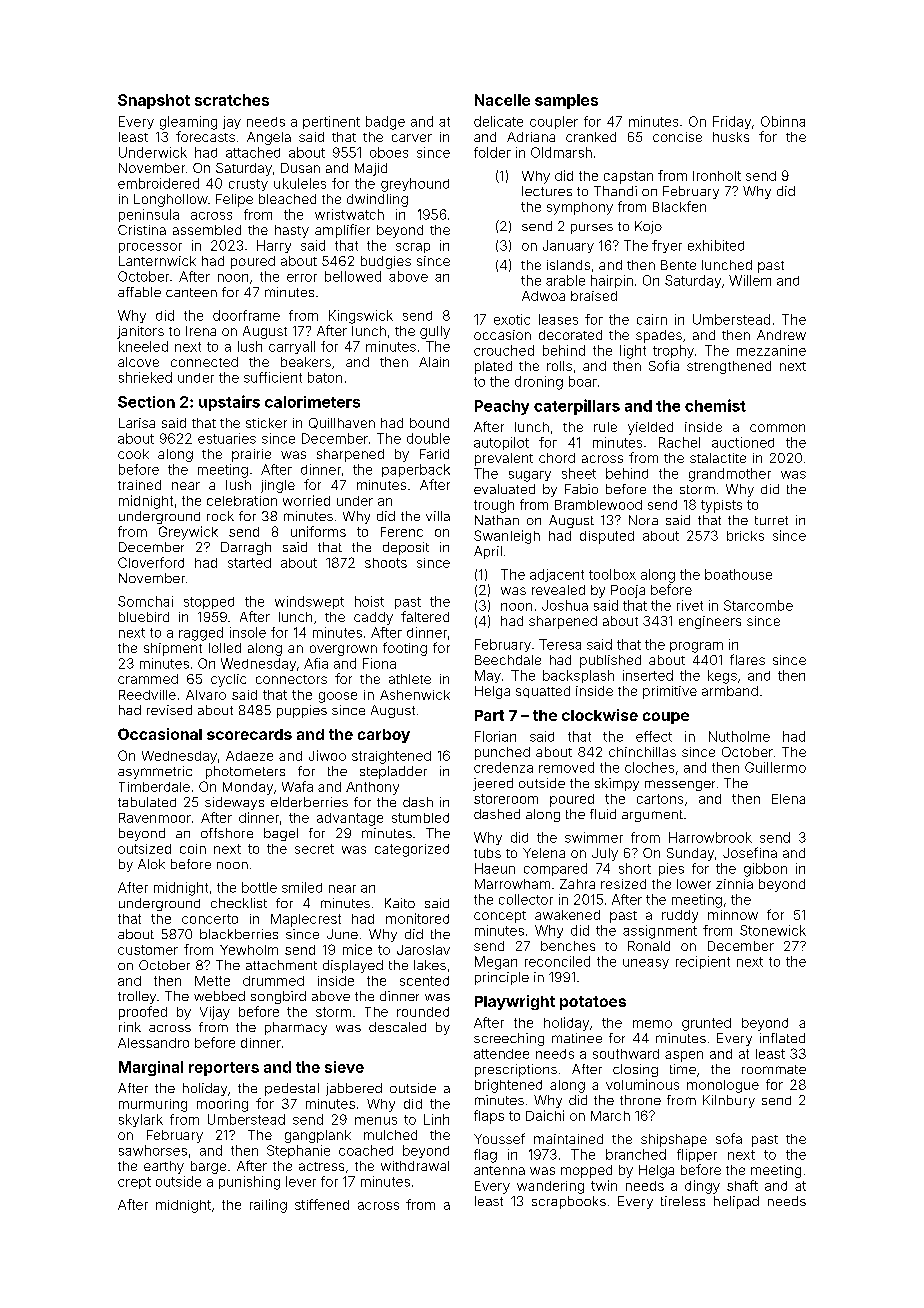 The width and height of the screenshot is (924, 1308). Describe the element at coordinates (253, 152) in the screenshot. I see `attached` at that location.
